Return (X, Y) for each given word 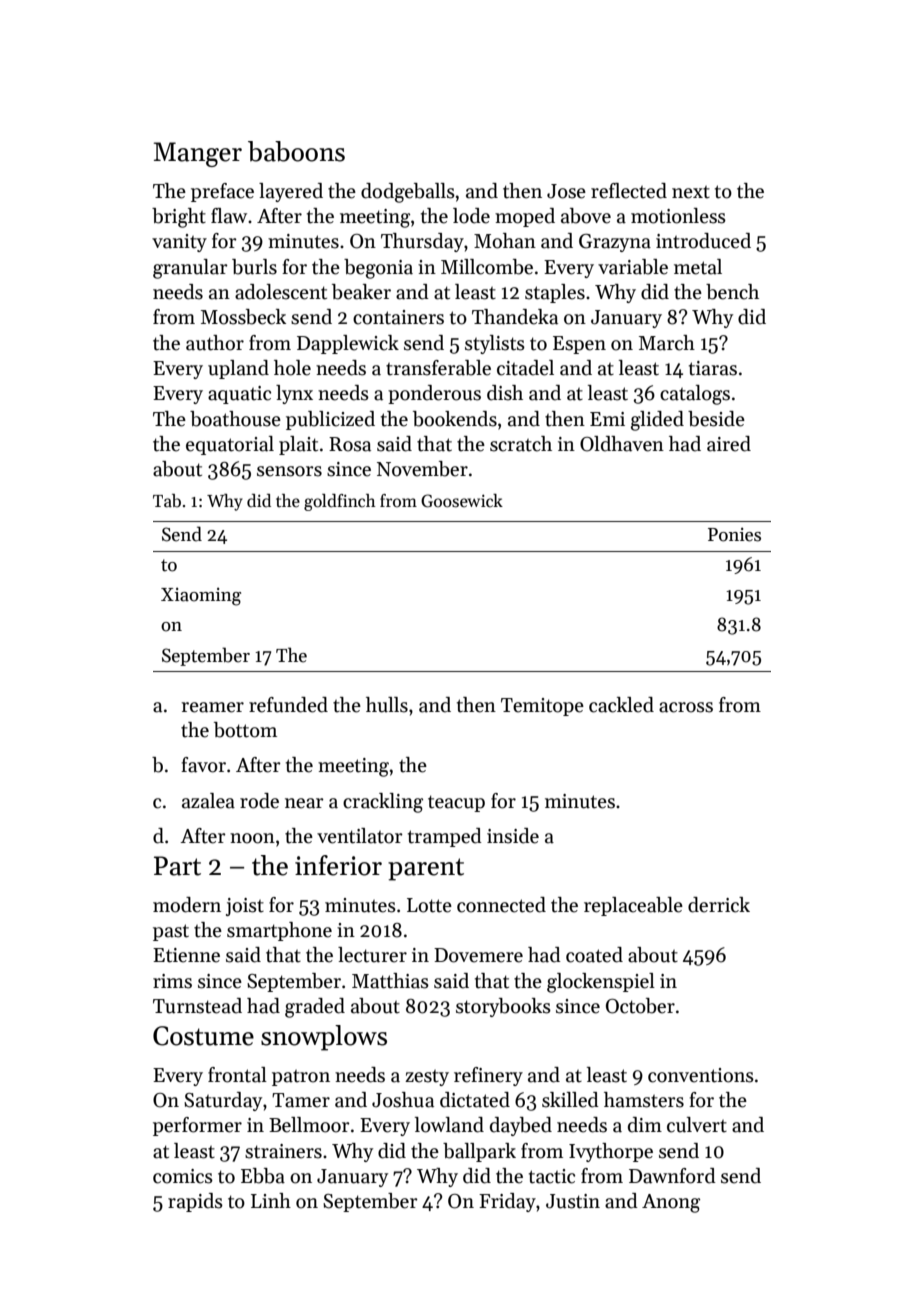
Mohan (505, 241)
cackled (621, 705)
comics (183, 1176)
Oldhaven (622, 444)
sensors (289, 471)
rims (172, 981)
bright (179, 218)
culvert (697, 1125)
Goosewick (462, 501)
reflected (629, 191)
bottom (245, 730)
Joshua (403, 1100)
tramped (445, 837)
